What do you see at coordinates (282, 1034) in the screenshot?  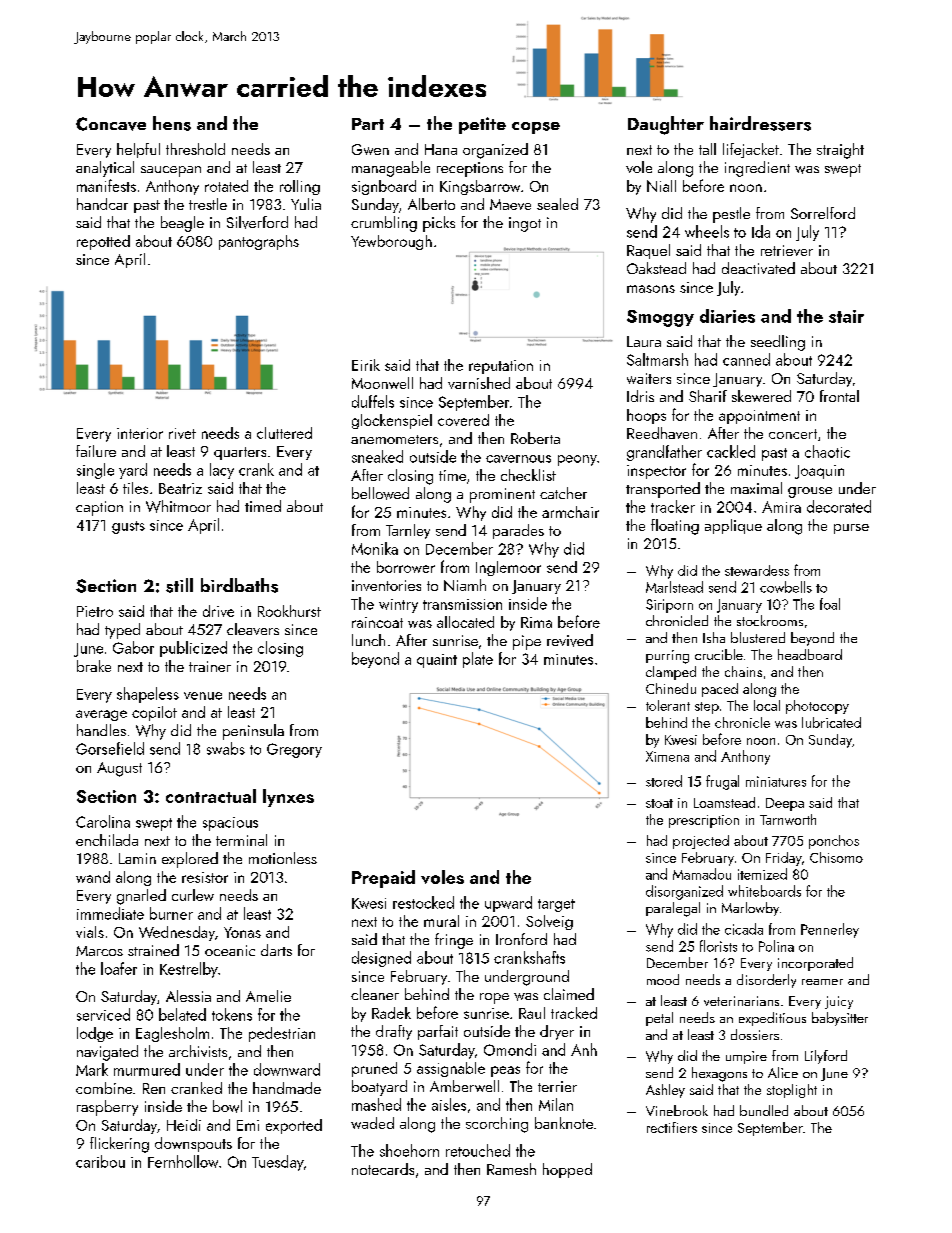 I see `pedestrian` at bounding box center [282, 1034].
